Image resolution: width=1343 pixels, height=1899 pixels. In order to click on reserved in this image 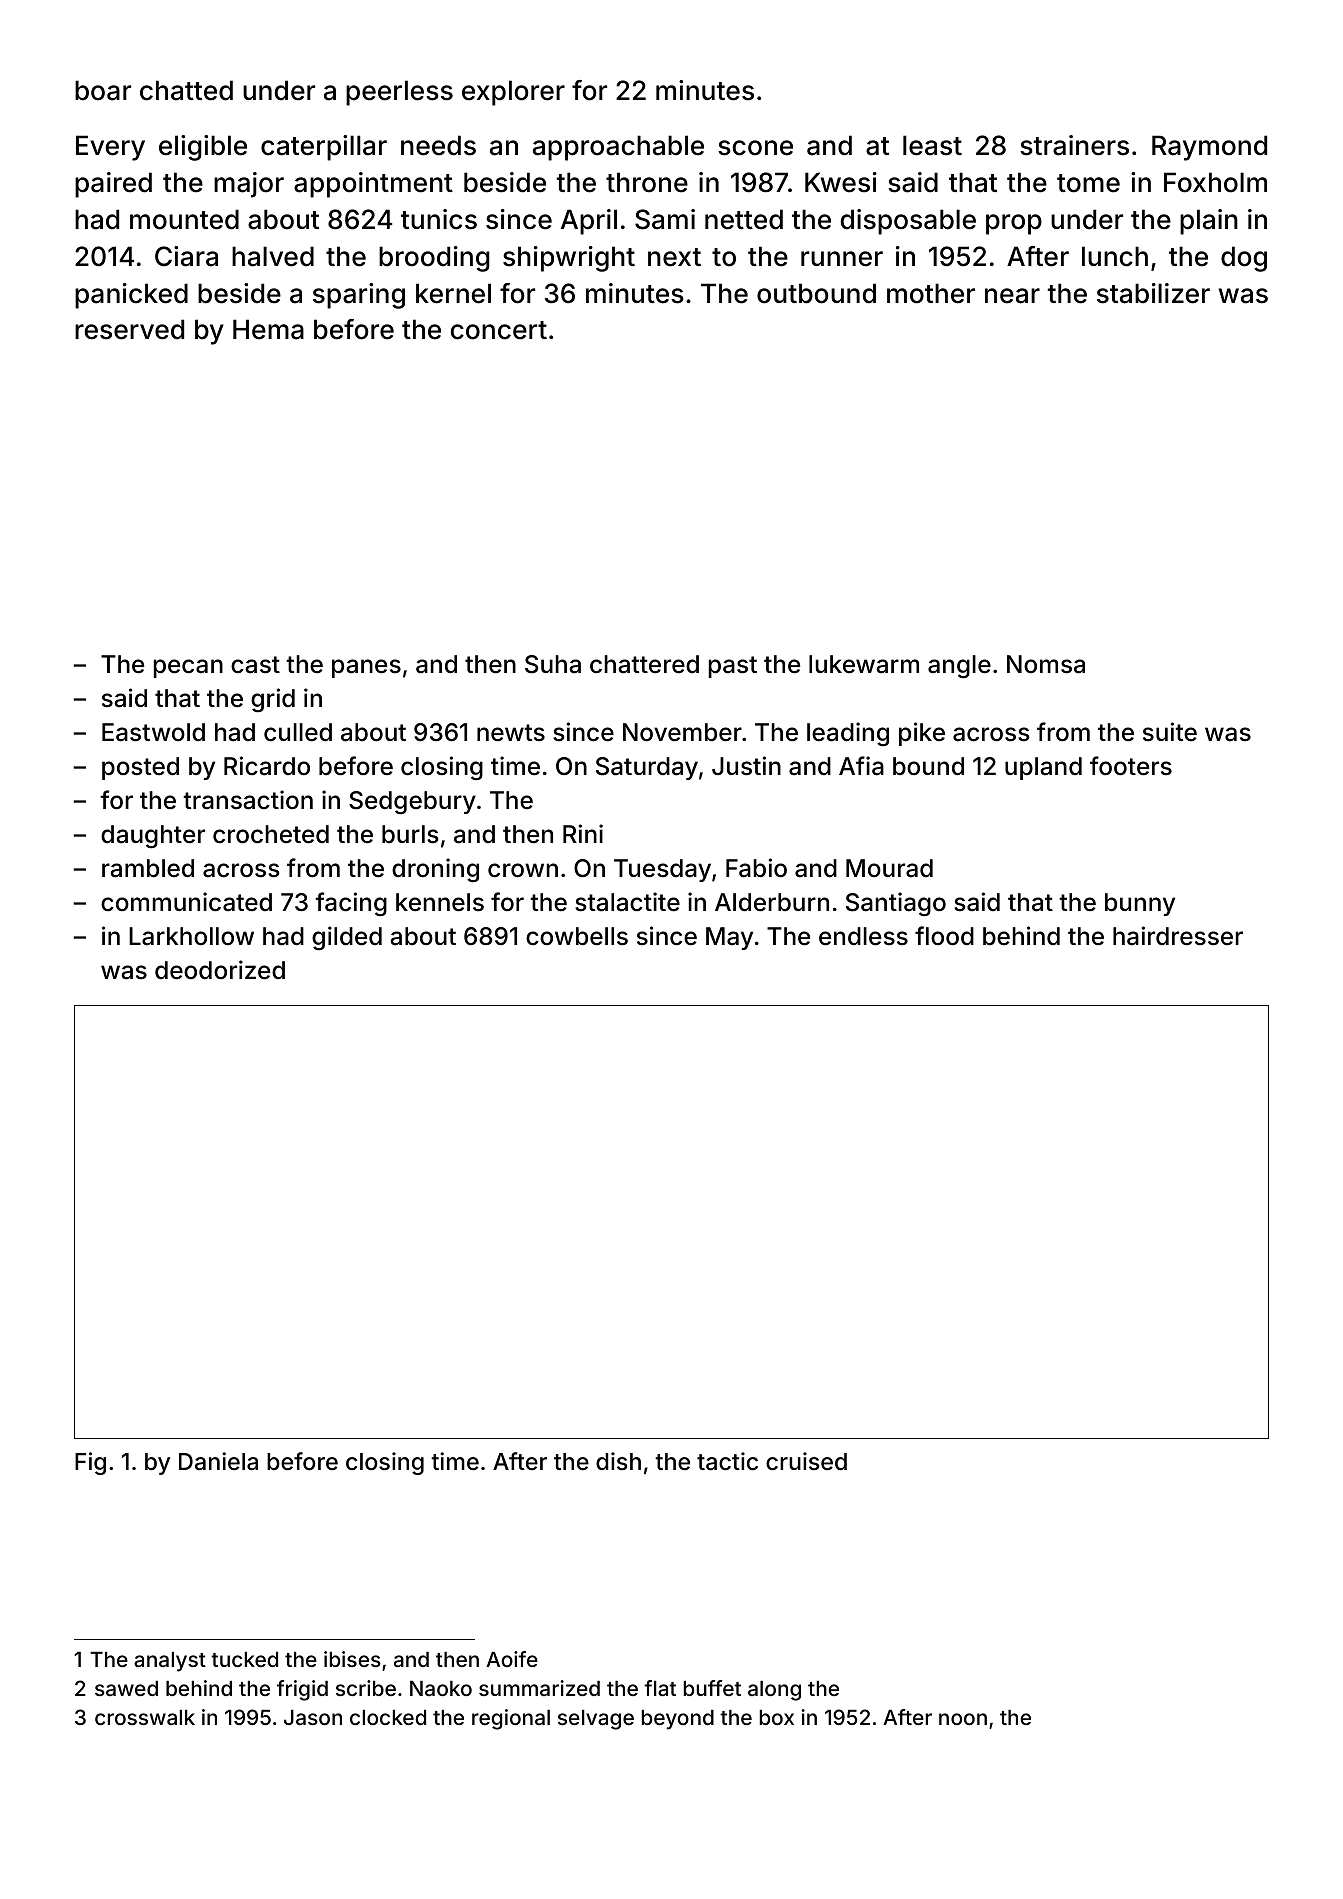, I will do `click(129, 329)`.
